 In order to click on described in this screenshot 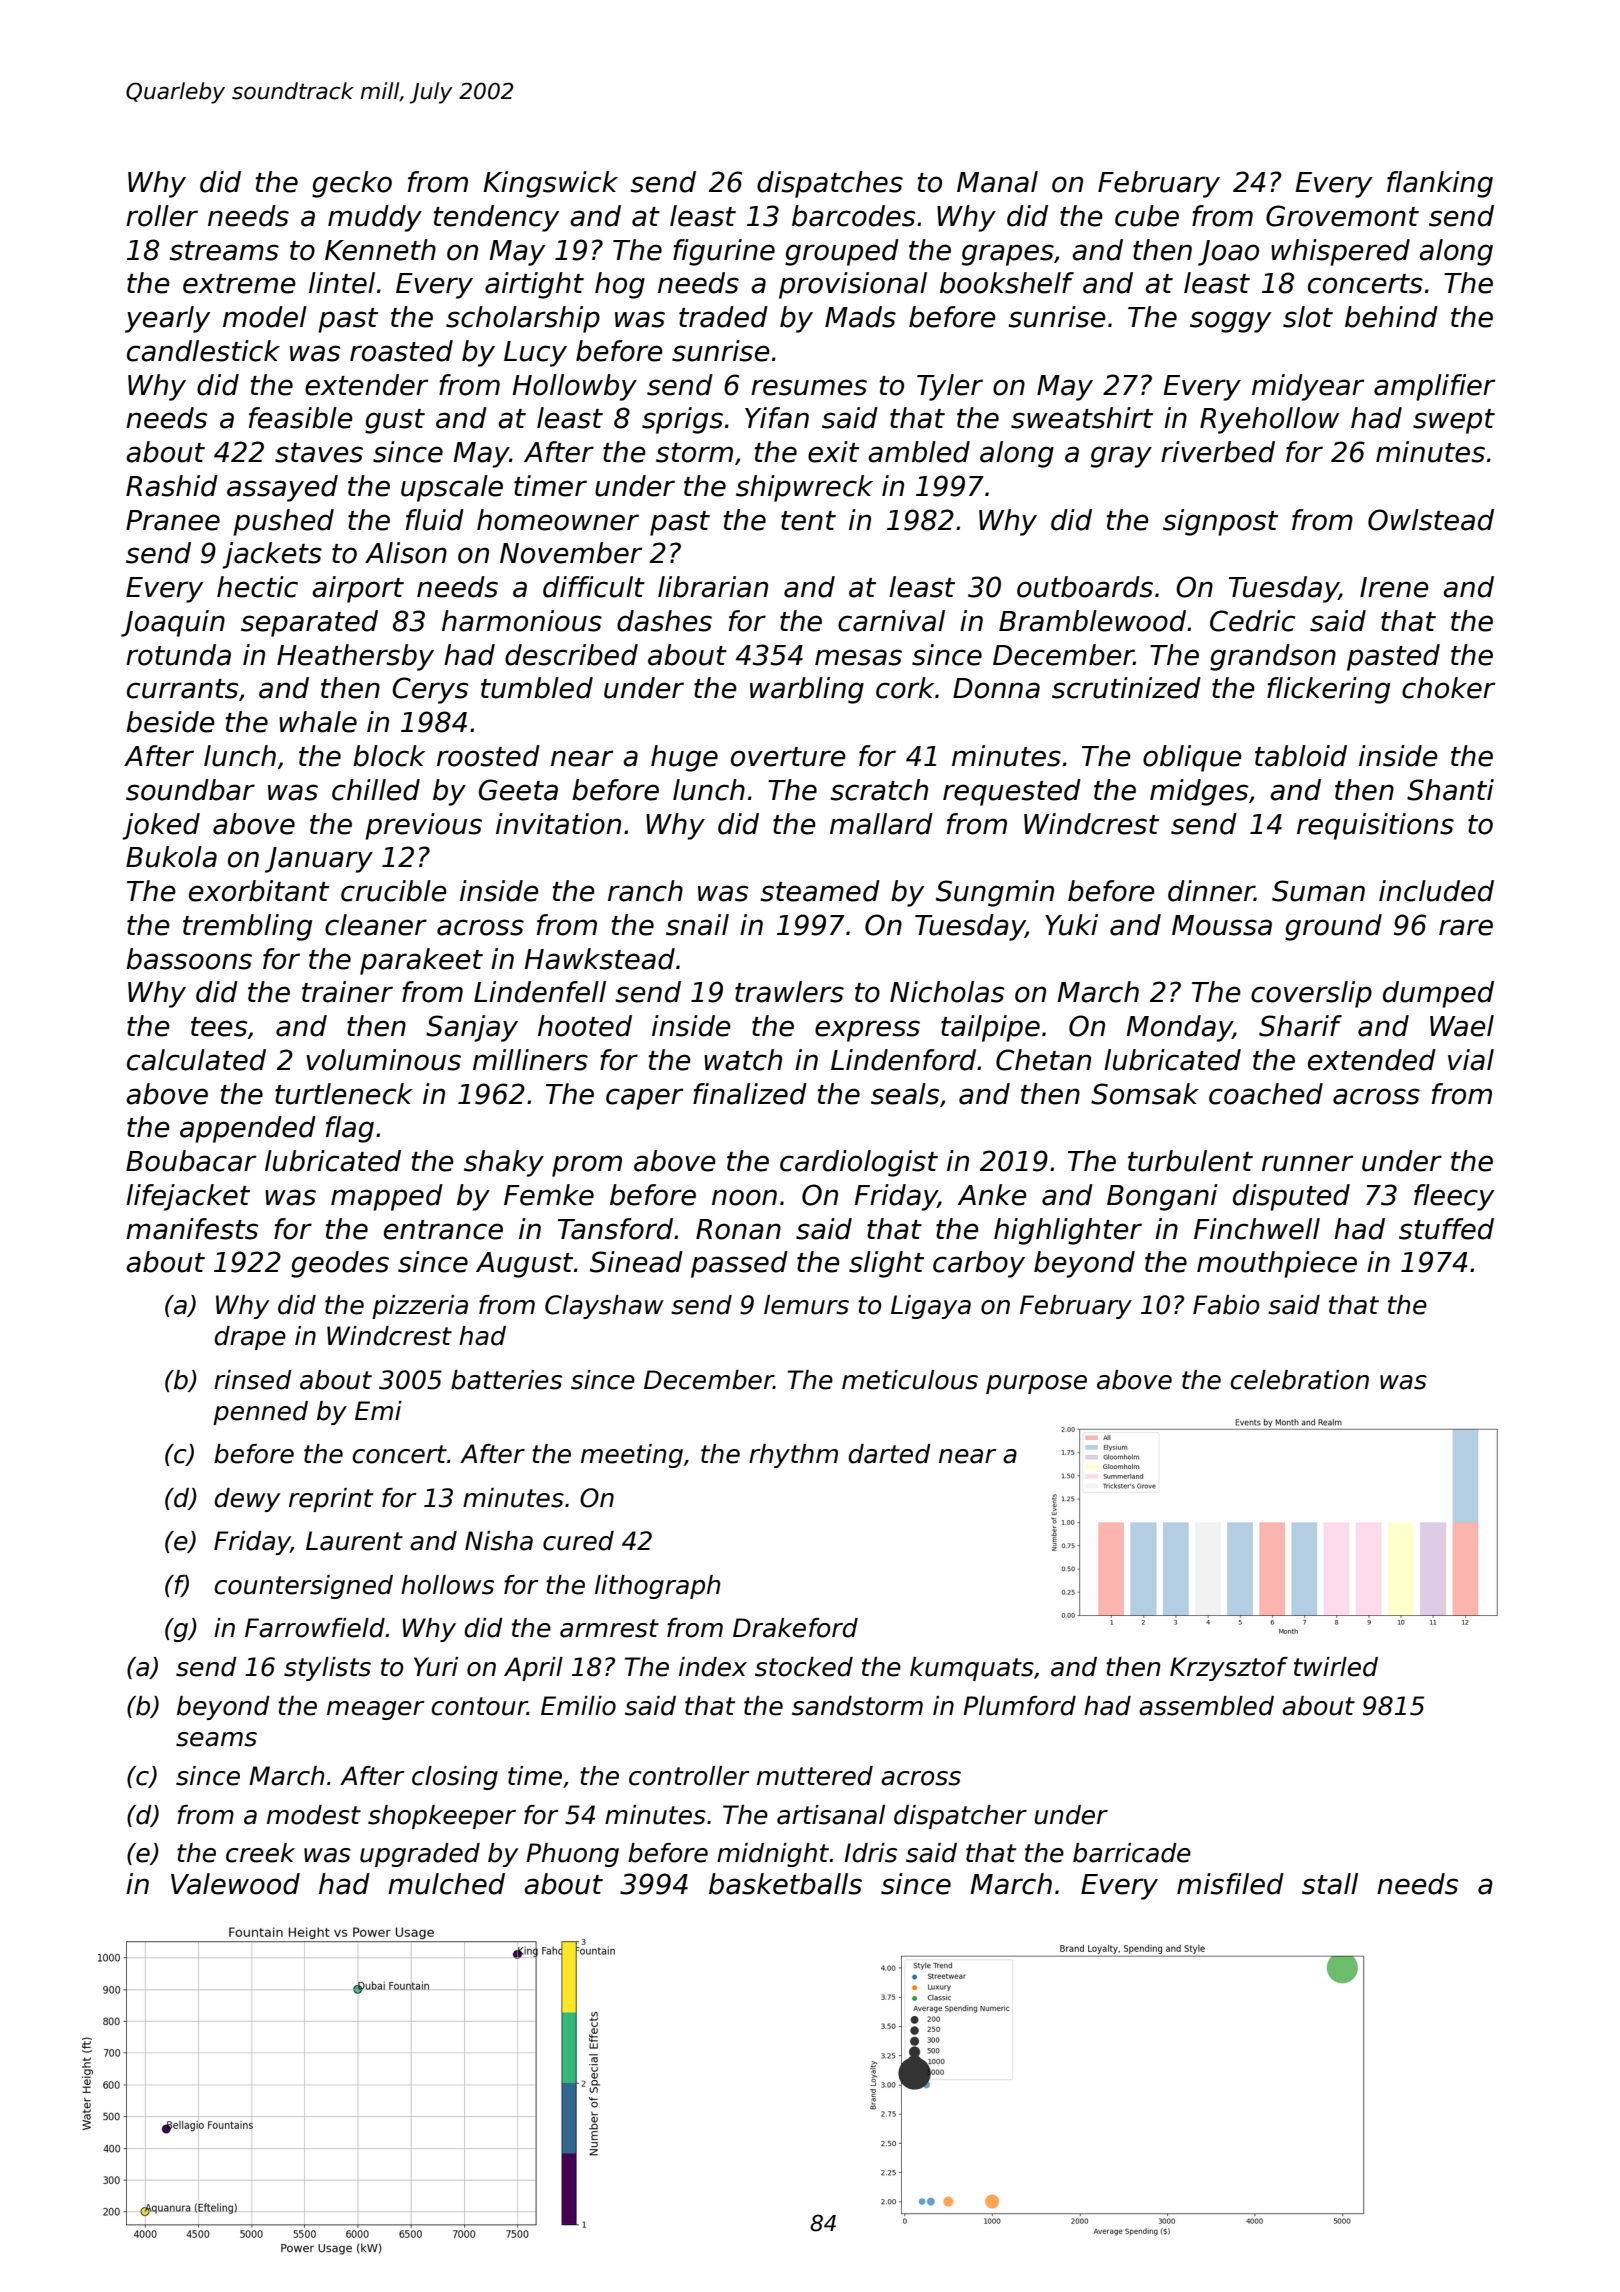, I will do `click(571, 655)`.
